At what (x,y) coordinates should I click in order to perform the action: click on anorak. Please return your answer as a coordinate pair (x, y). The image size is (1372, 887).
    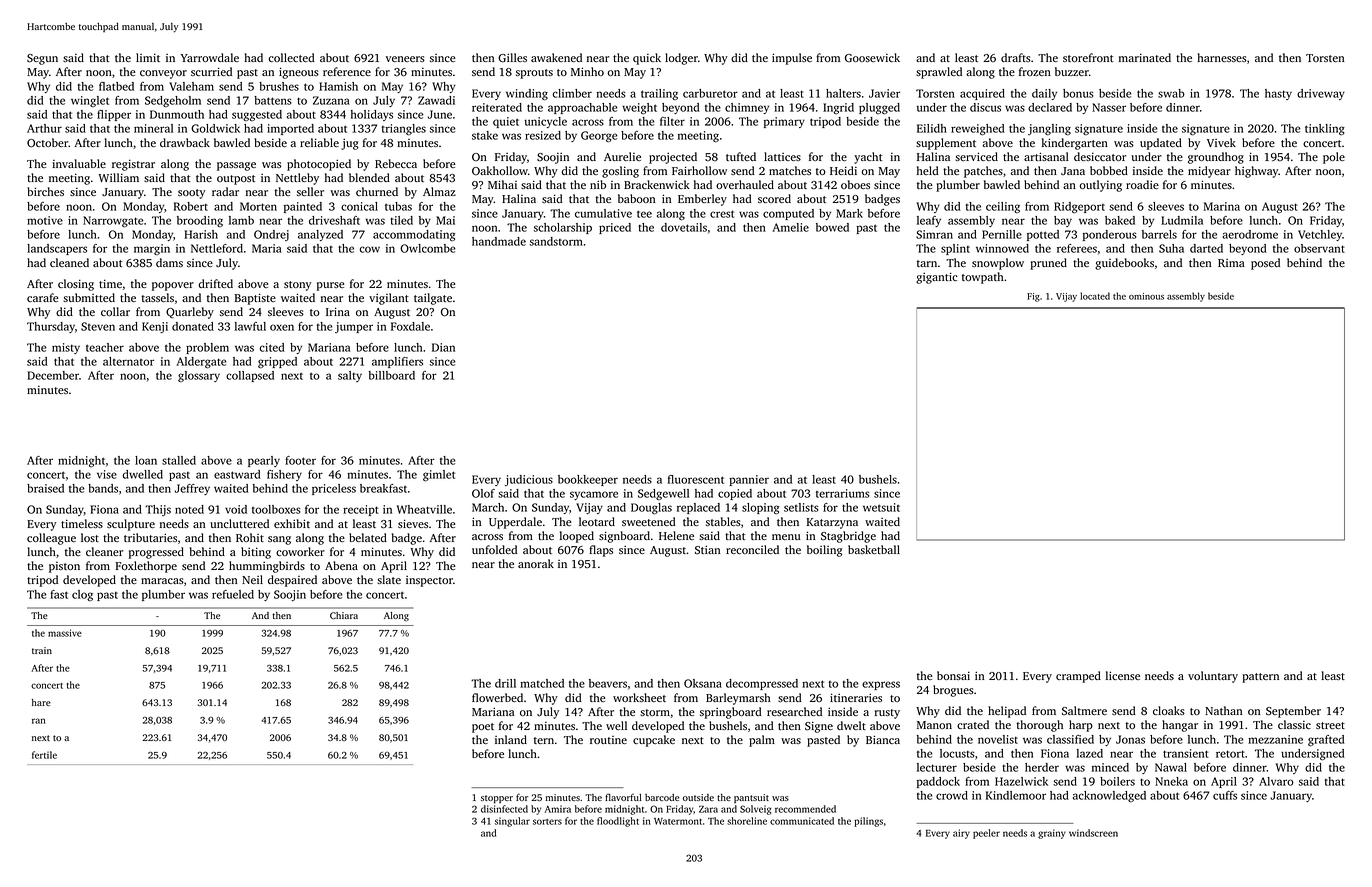
    Looking at the image, I should click on (536, 563).
